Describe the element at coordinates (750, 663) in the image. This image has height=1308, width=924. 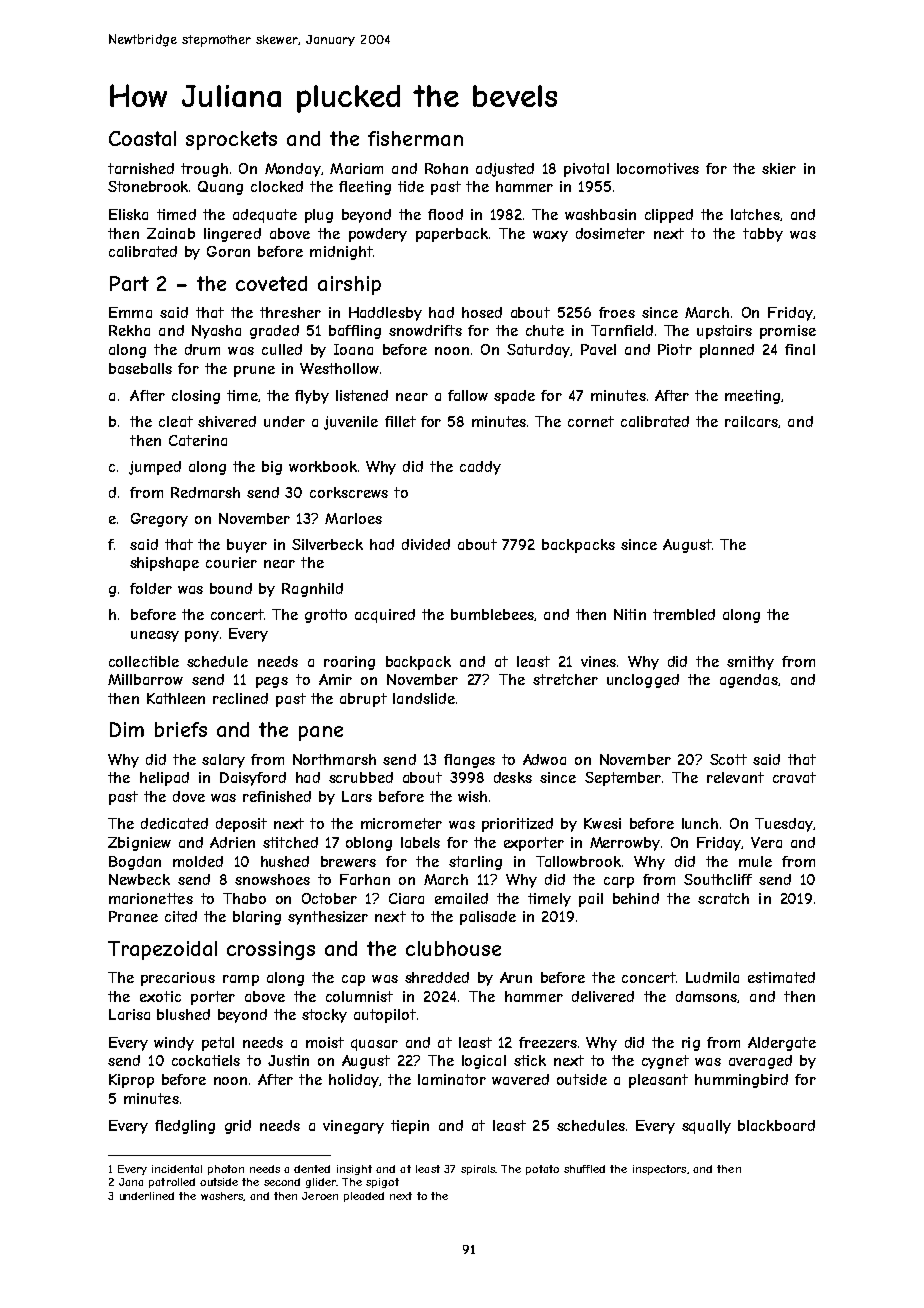
I see `smithy` at that location.
